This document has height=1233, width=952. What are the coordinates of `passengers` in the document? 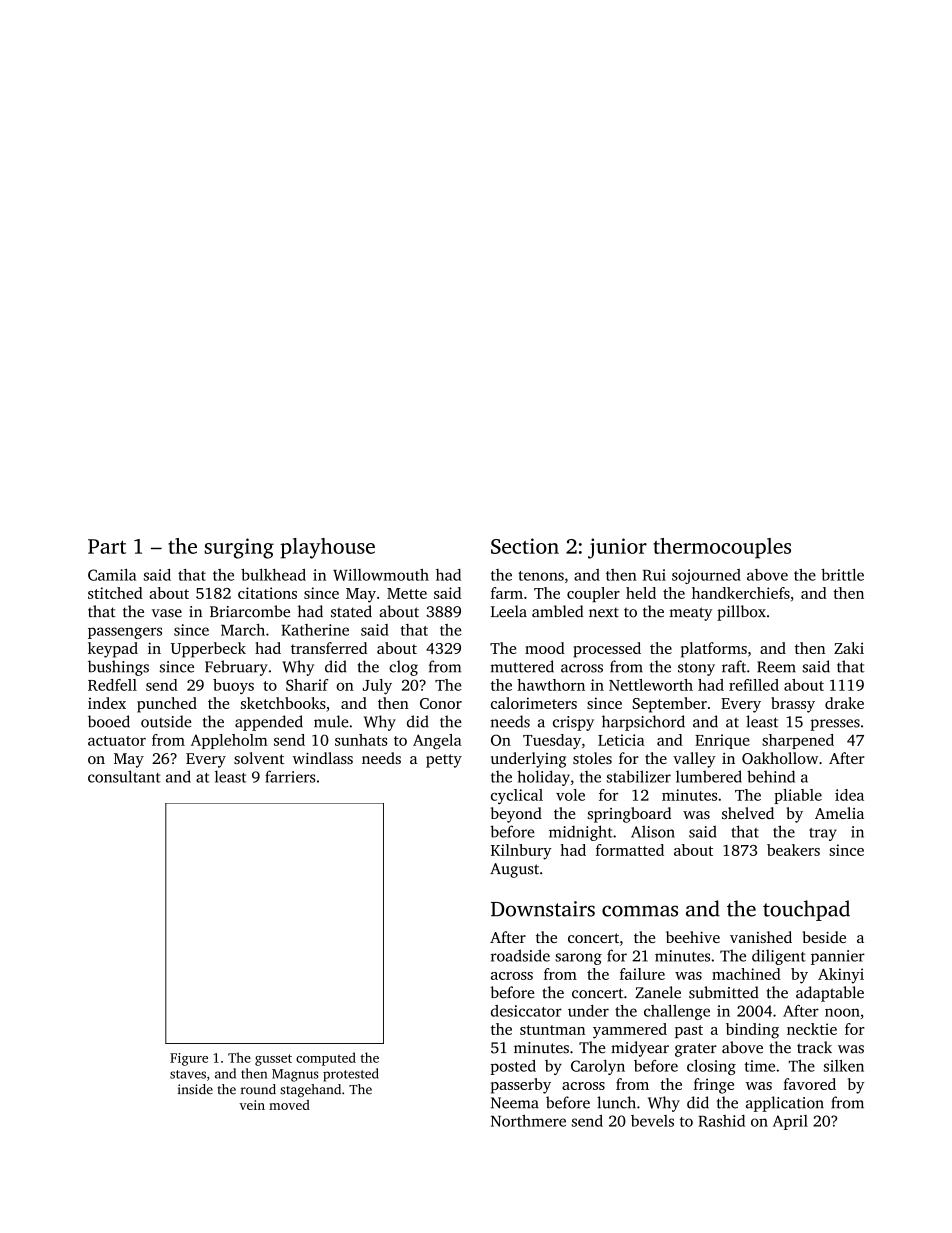 It's located at (125, 633).
